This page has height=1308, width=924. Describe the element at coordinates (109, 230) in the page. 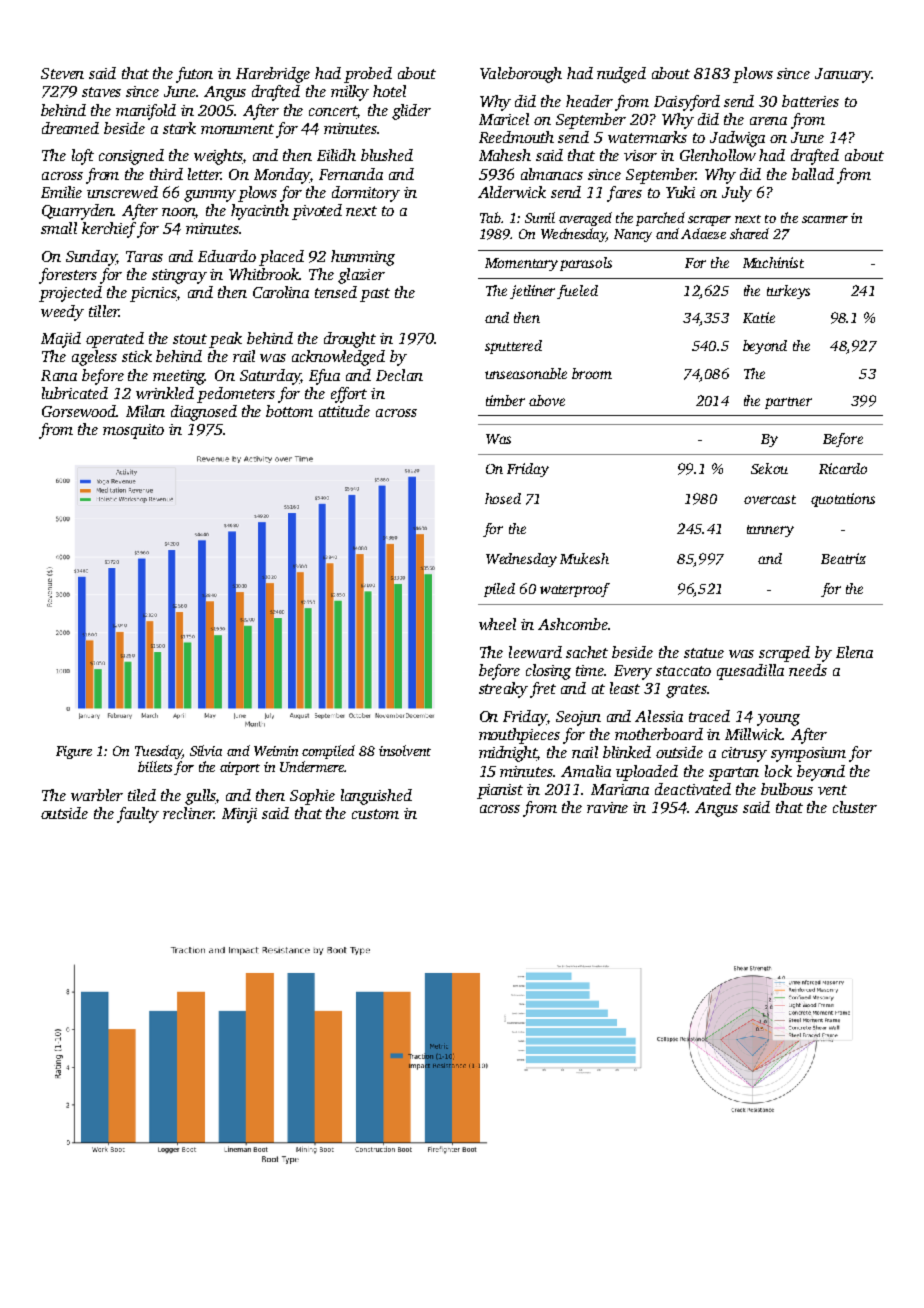

I see `kerchief` at that location.
